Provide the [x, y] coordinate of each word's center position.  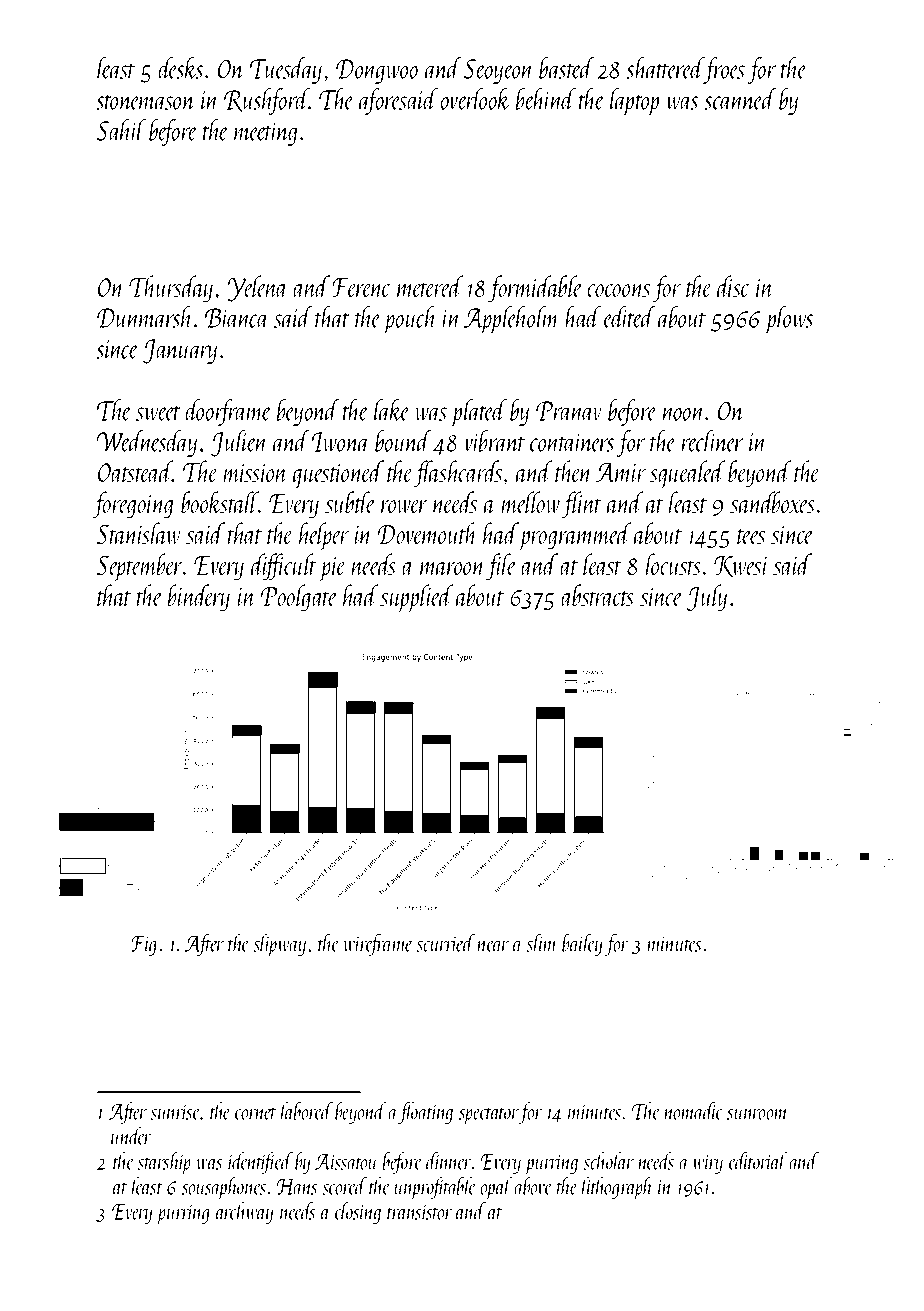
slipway [279, 945]
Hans [297, 1187]
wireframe [378, 944]
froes [724, 70]
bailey [582, 944]
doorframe [228, 412]
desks [180, 68]
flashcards [457, 474]
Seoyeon [498, 71]
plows [789, 320]
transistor [419, 1212]
